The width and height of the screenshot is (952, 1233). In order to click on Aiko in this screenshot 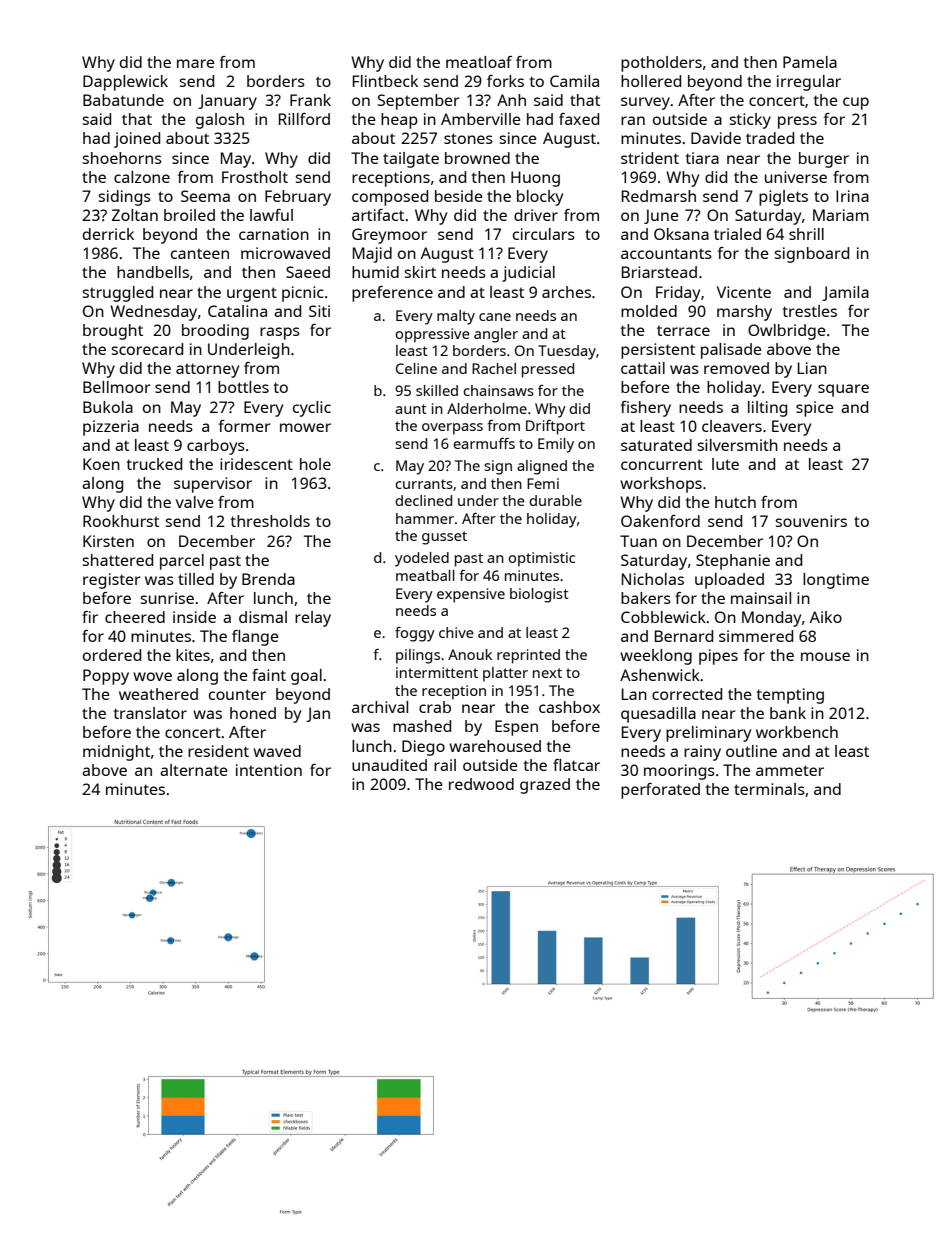, I will do `click(826, 617)`.
